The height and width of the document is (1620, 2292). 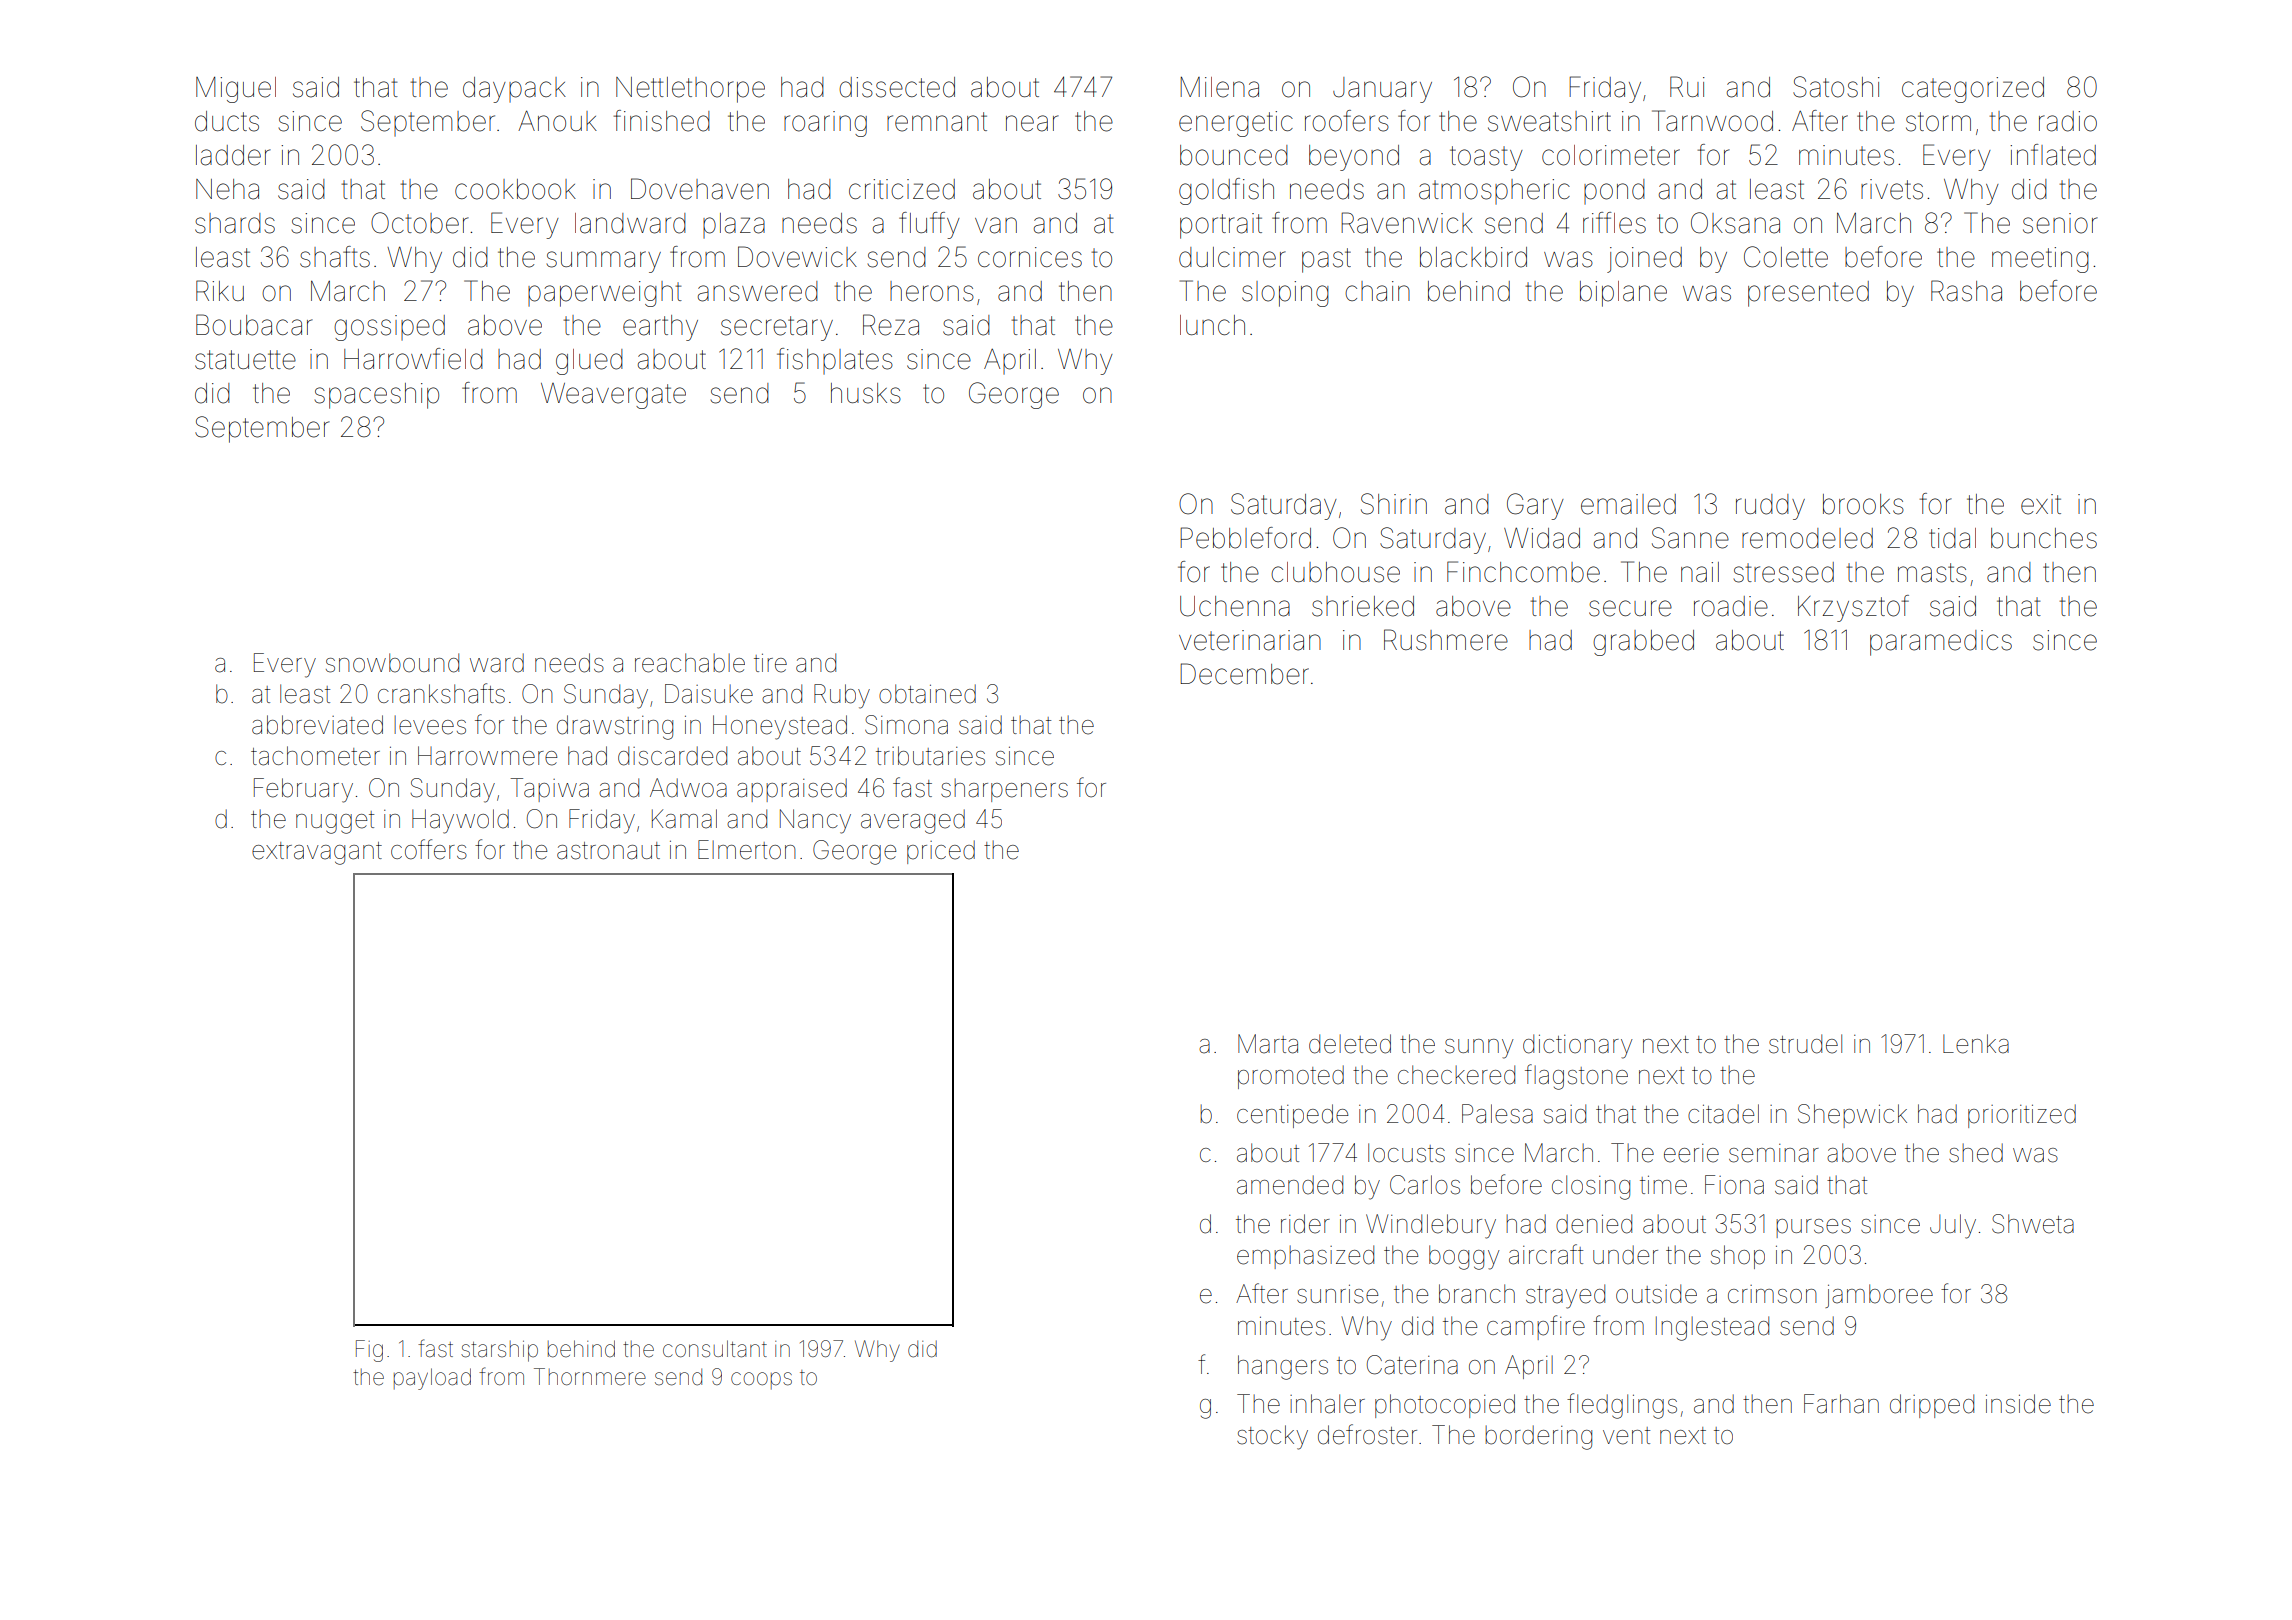 What do you see at coordinates (1976, 1044) in the document?
I see `Lenka` at bounding box center [1976, 1044].
